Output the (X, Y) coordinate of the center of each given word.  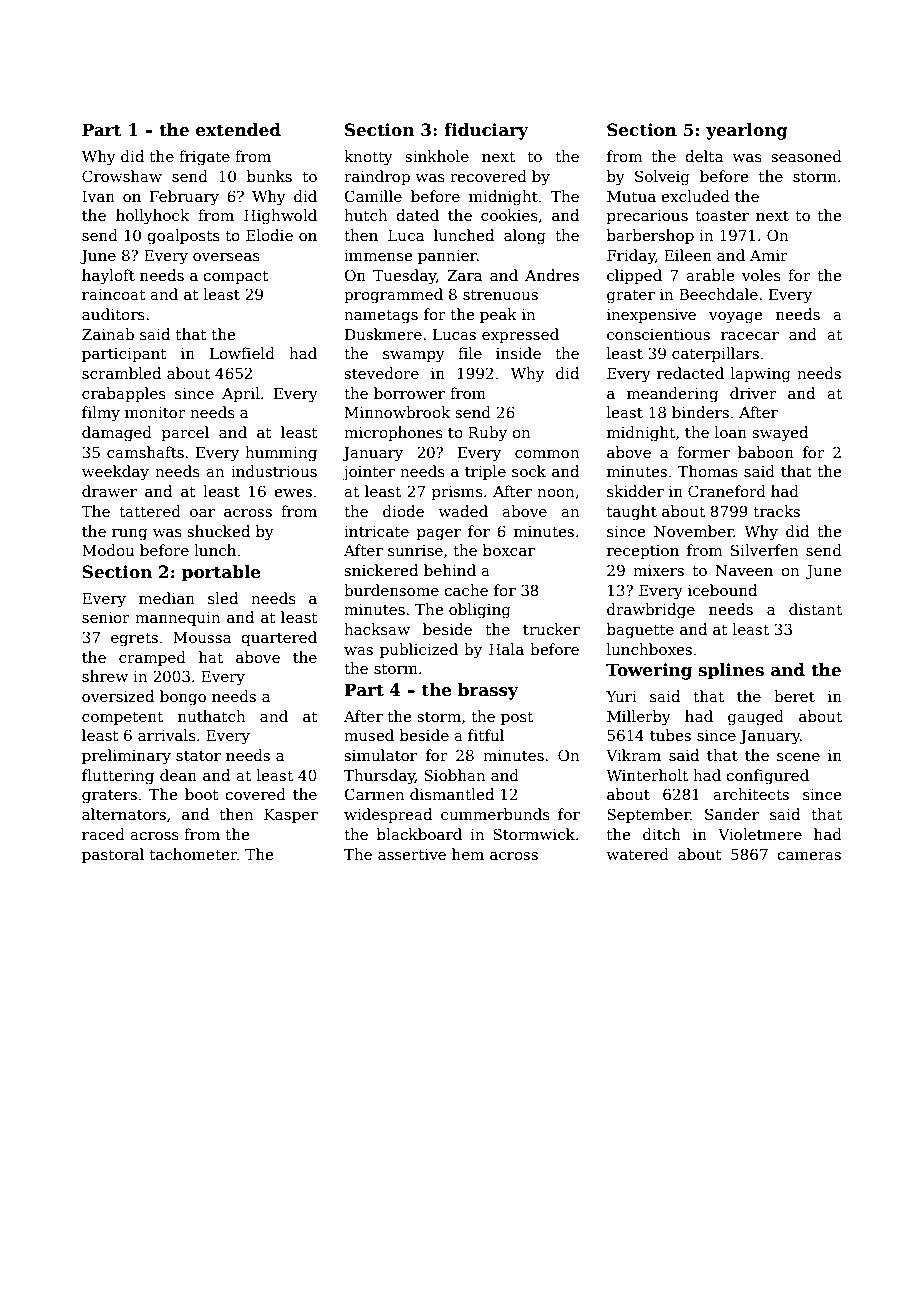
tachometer (193, 854)
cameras (809, 856)
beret (794, 696)
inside (518, 353)
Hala (506, 649)
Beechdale (718, 294)
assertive (412, 854)
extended (238, 130)
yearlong (747, 131)
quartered (279, 638)
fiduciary (486, 131)
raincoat (114, 294)
